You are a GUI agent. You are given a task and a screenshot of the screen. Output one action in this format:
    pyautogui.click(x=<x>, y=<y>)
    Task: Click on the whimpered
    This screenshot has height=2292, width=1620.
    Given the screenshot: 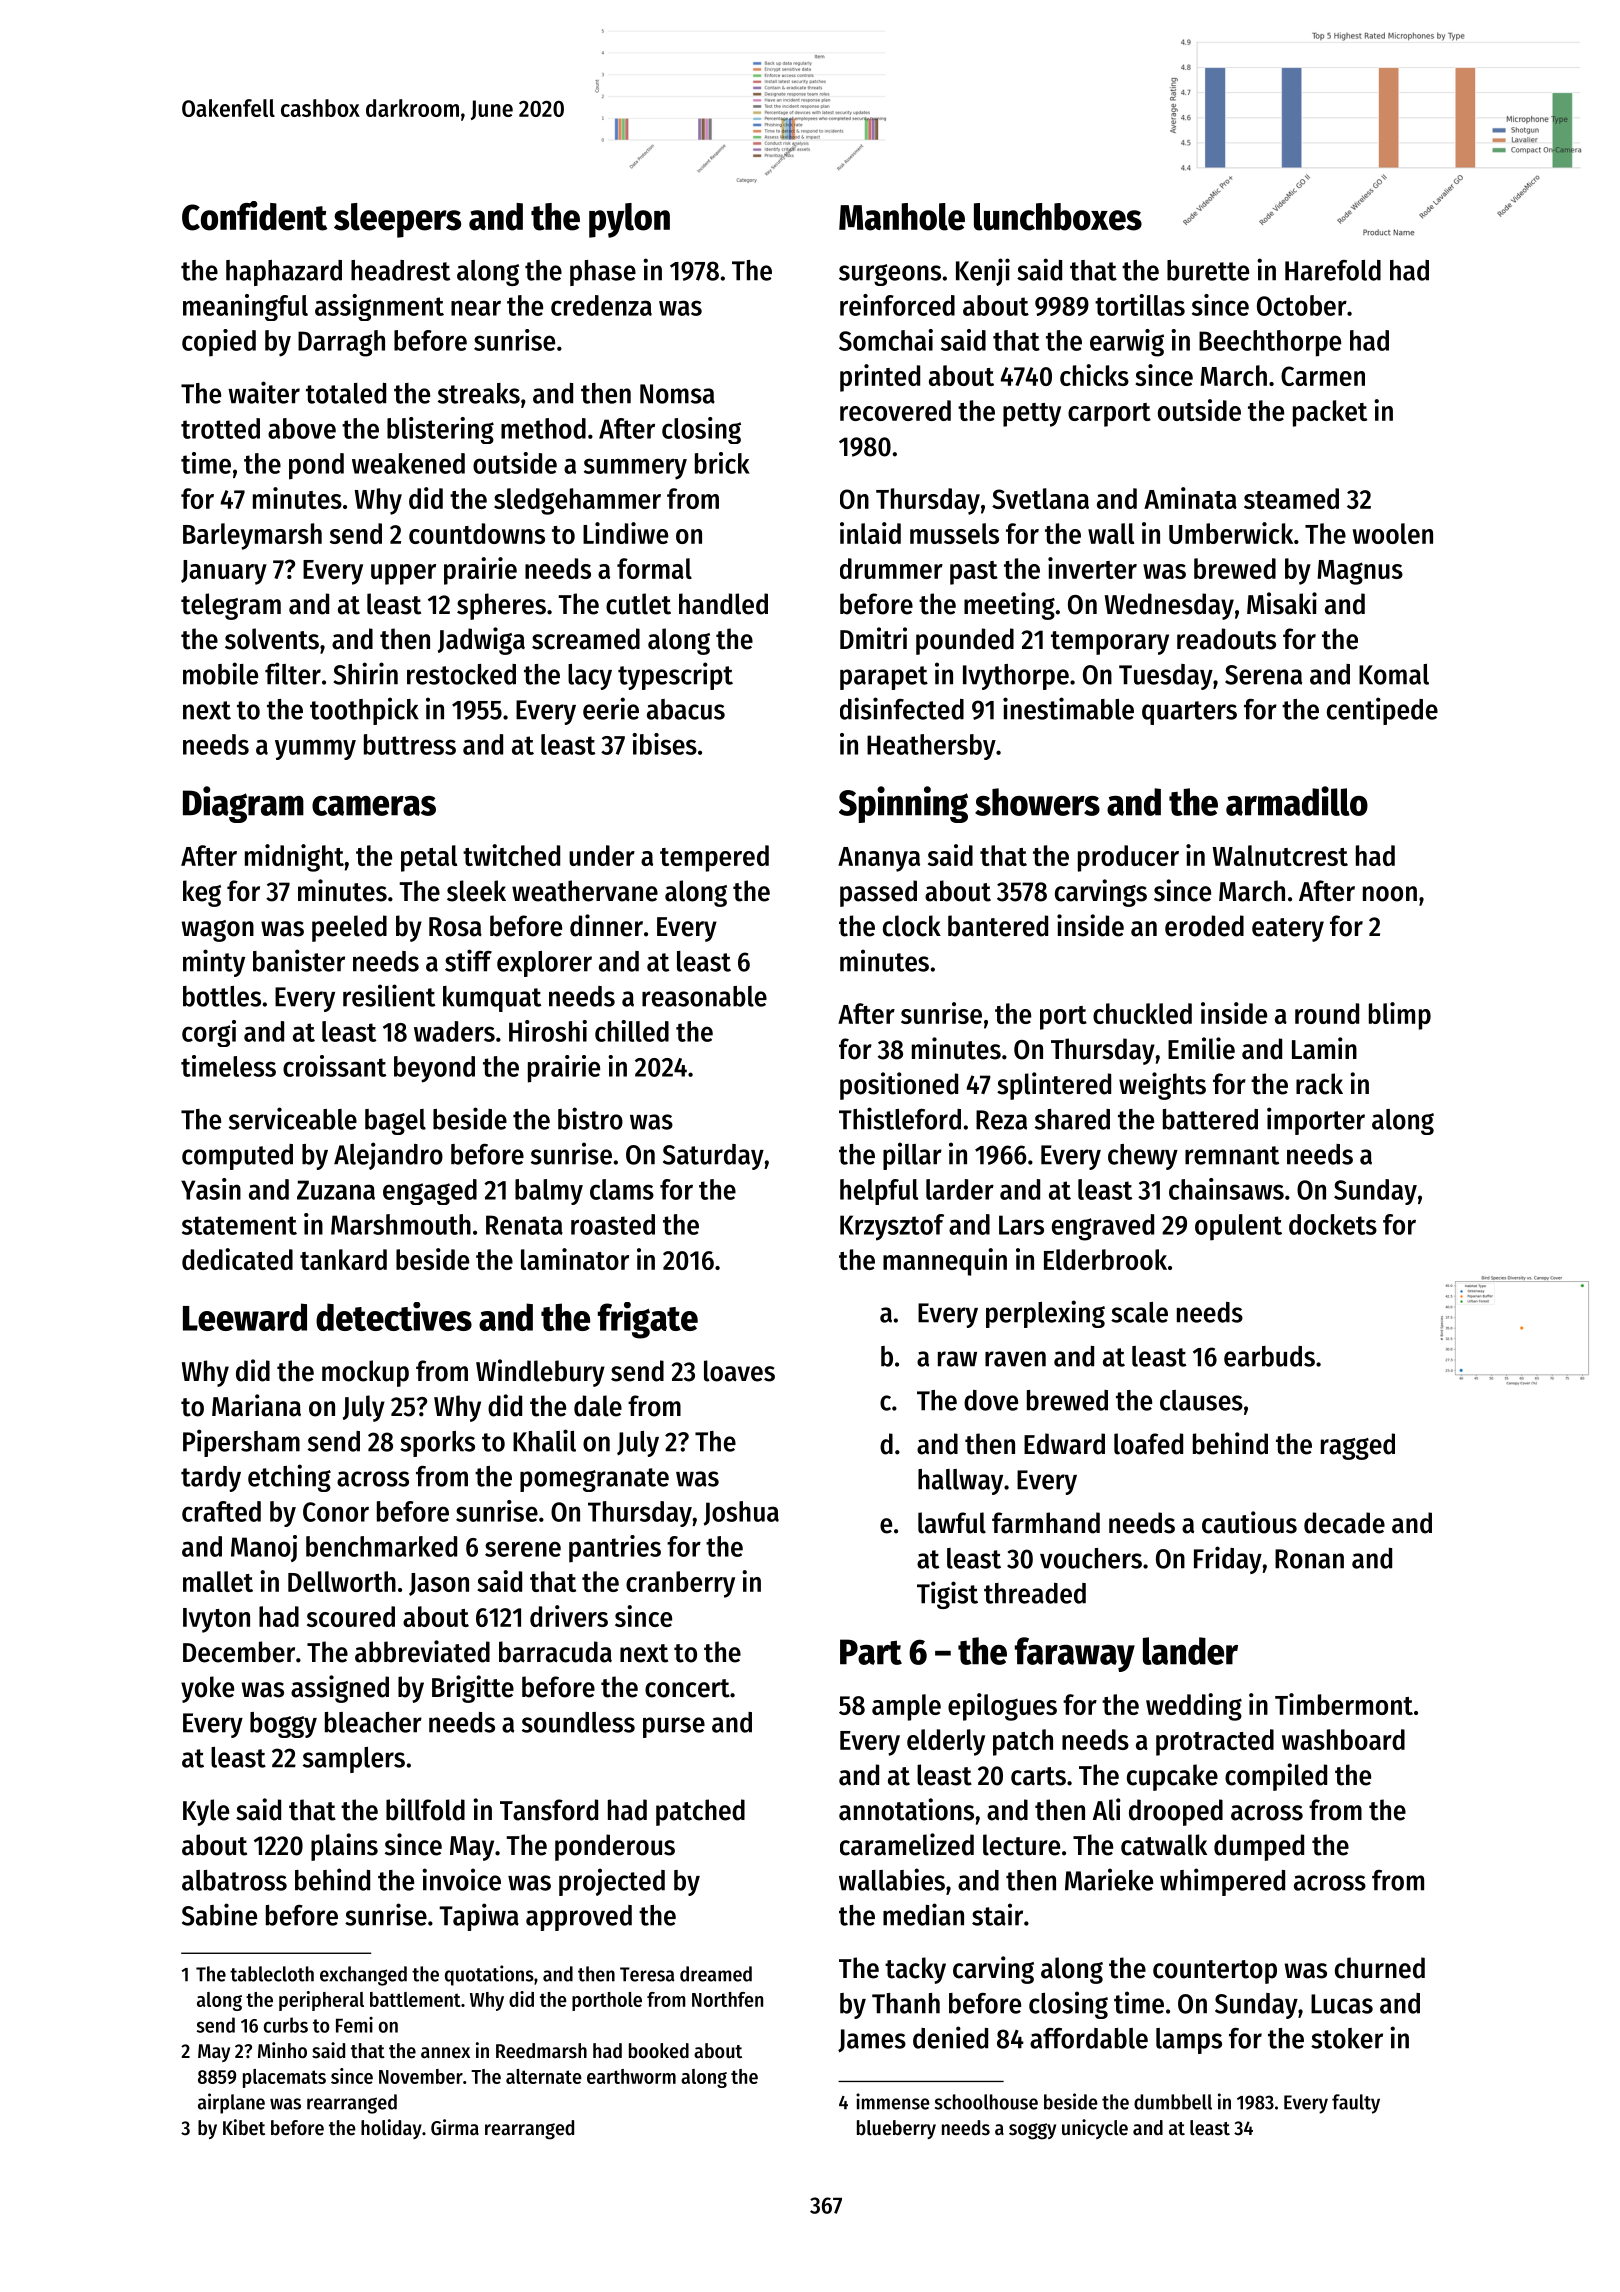 What is the action you would take?
    pyautogui.click(x=1222, y=1882)
